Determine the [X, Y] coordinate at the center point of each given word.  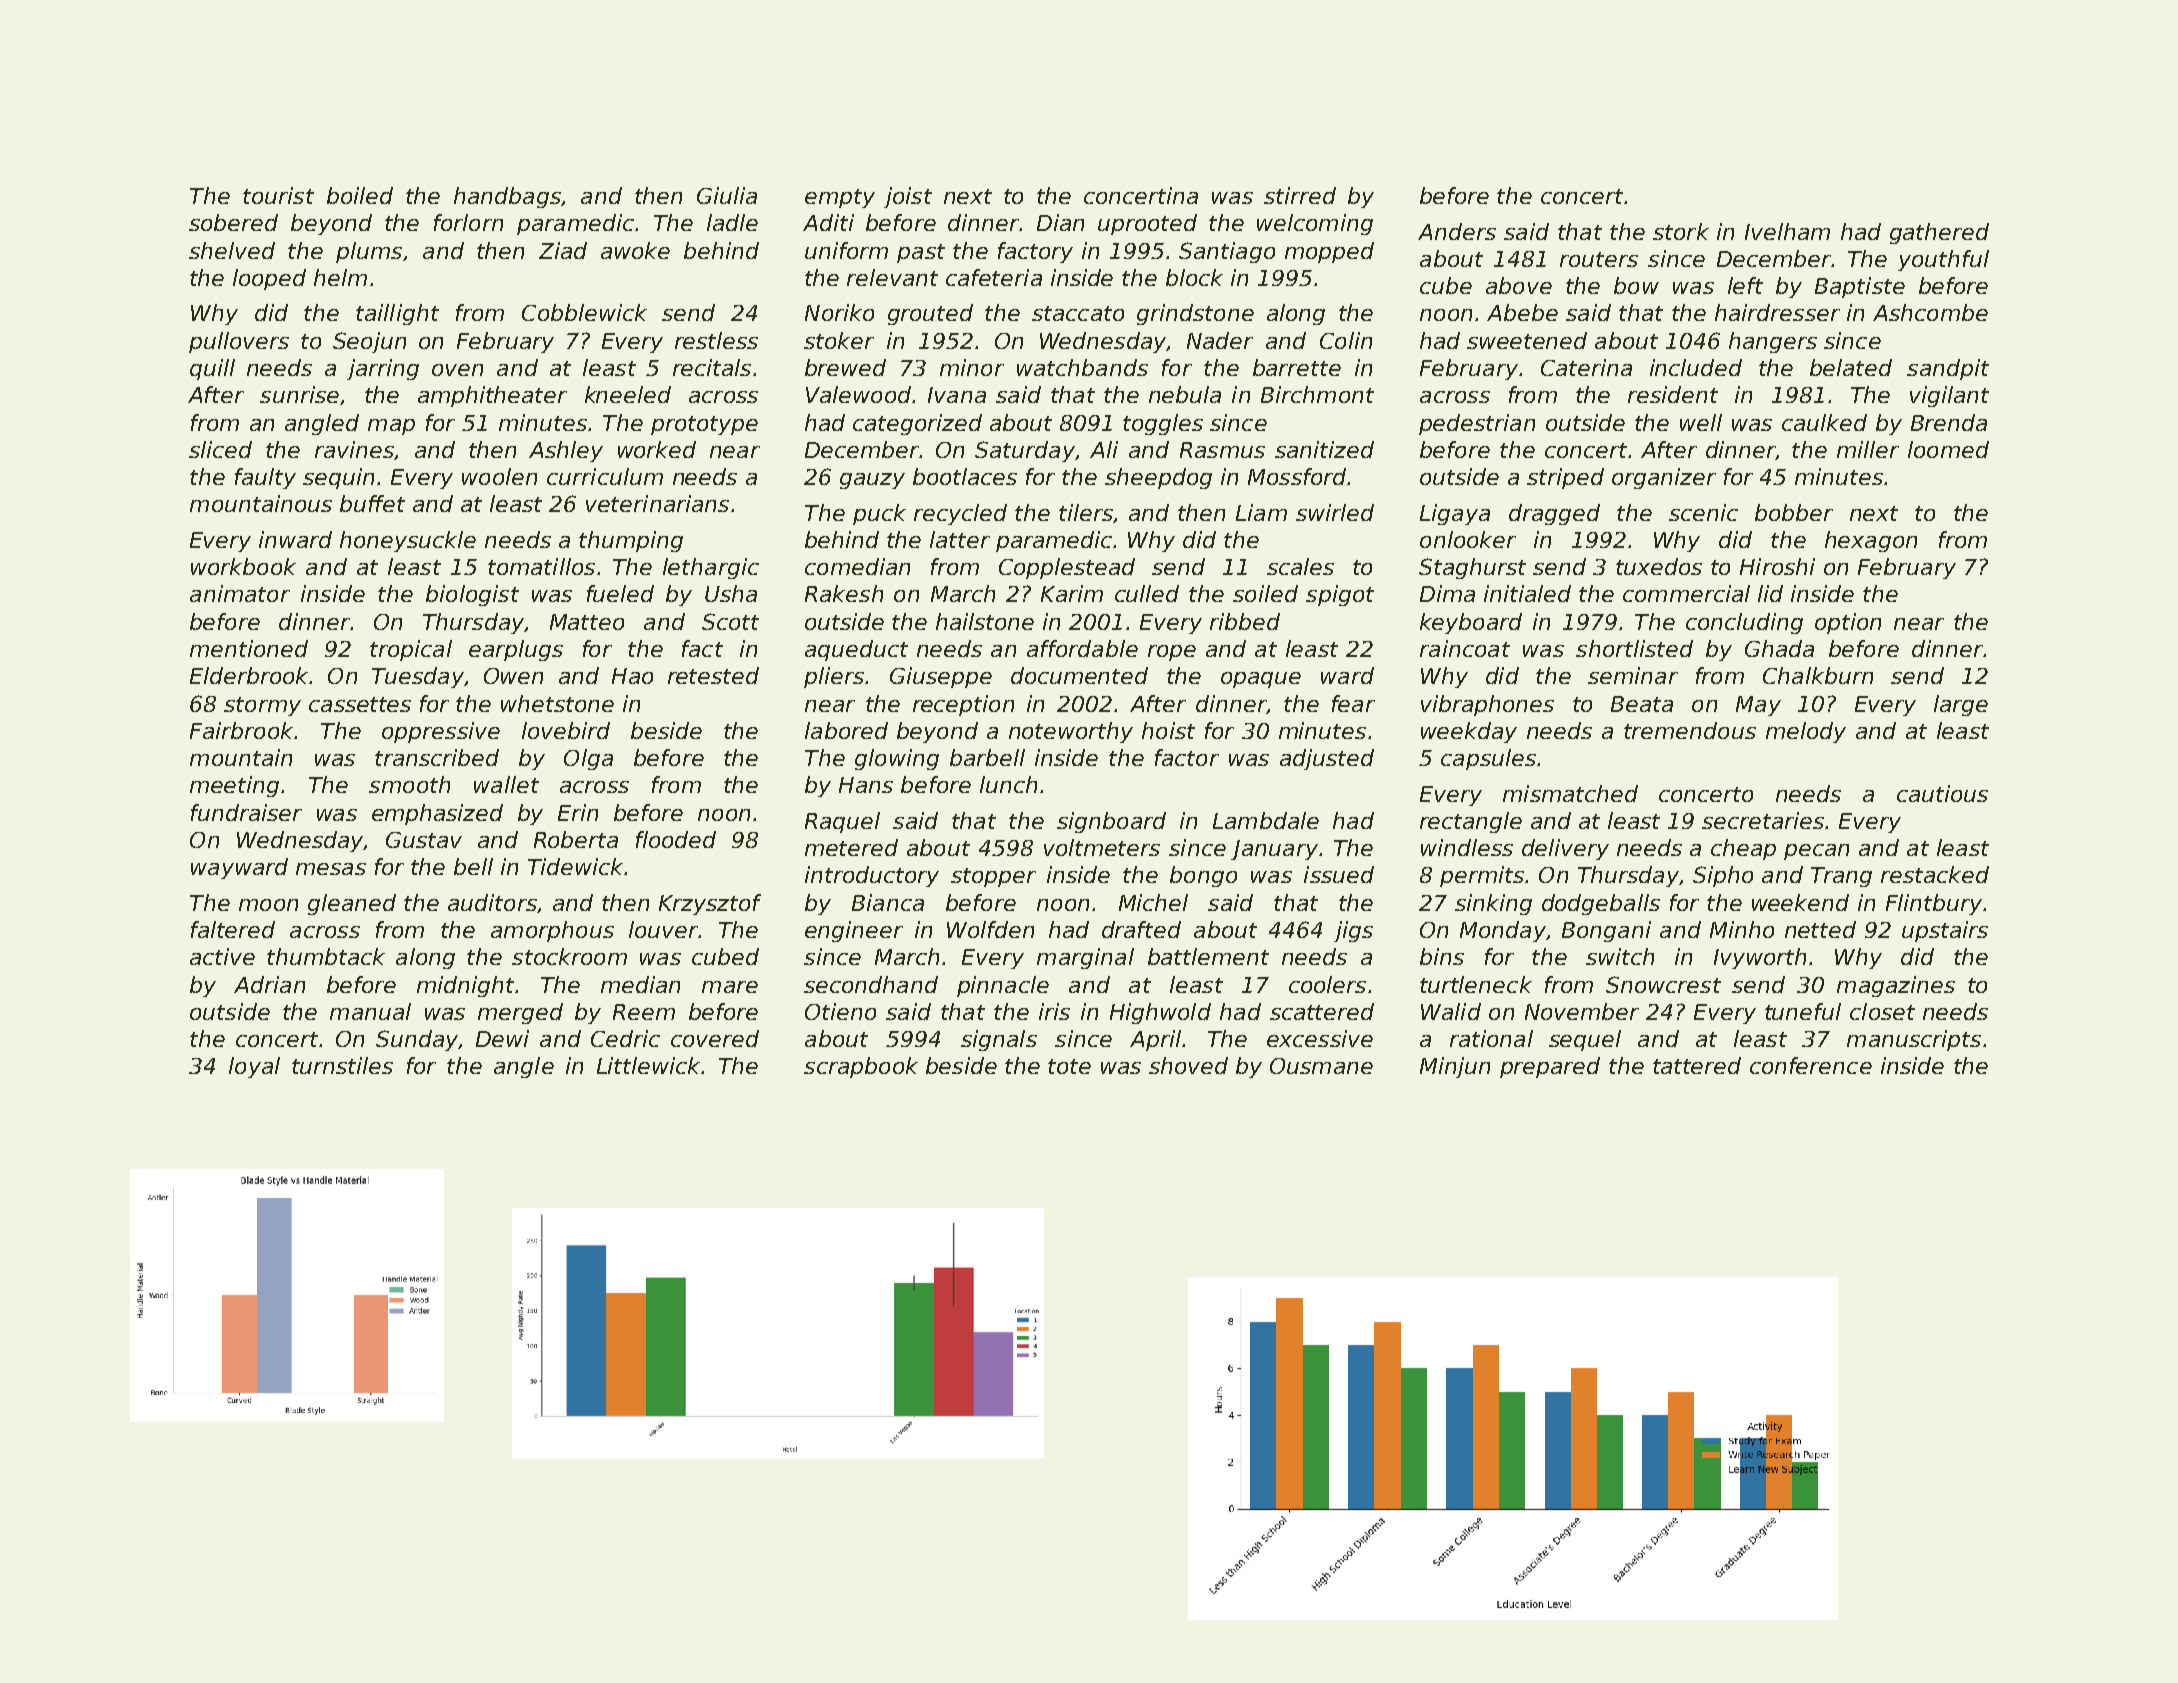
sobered [233, 222]
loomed [1948, 449]
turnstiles [342, 1065]
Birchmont [1317, 394]
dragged [1554, 514]
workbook [243, 566]
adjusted [1327, 759]
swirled [1335, 512]
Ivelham [1787, 231]
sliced [220, 449]
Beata [1642, 704]
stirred [1300, 195]
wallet [506, 784]
